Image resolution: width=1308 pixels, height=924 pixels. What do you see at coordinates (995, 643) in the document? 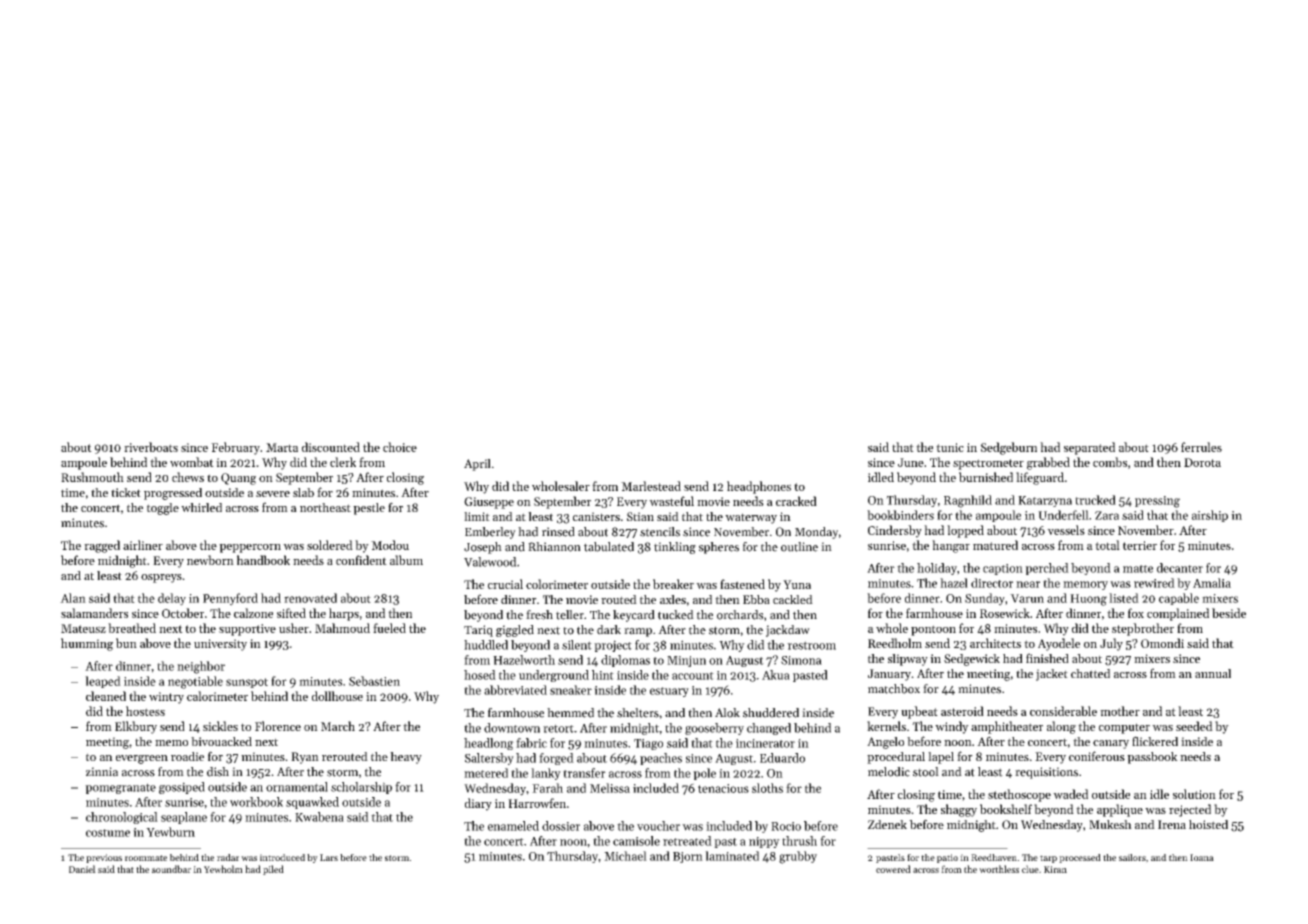
I see `architects` at bounding box center [995, 643].
